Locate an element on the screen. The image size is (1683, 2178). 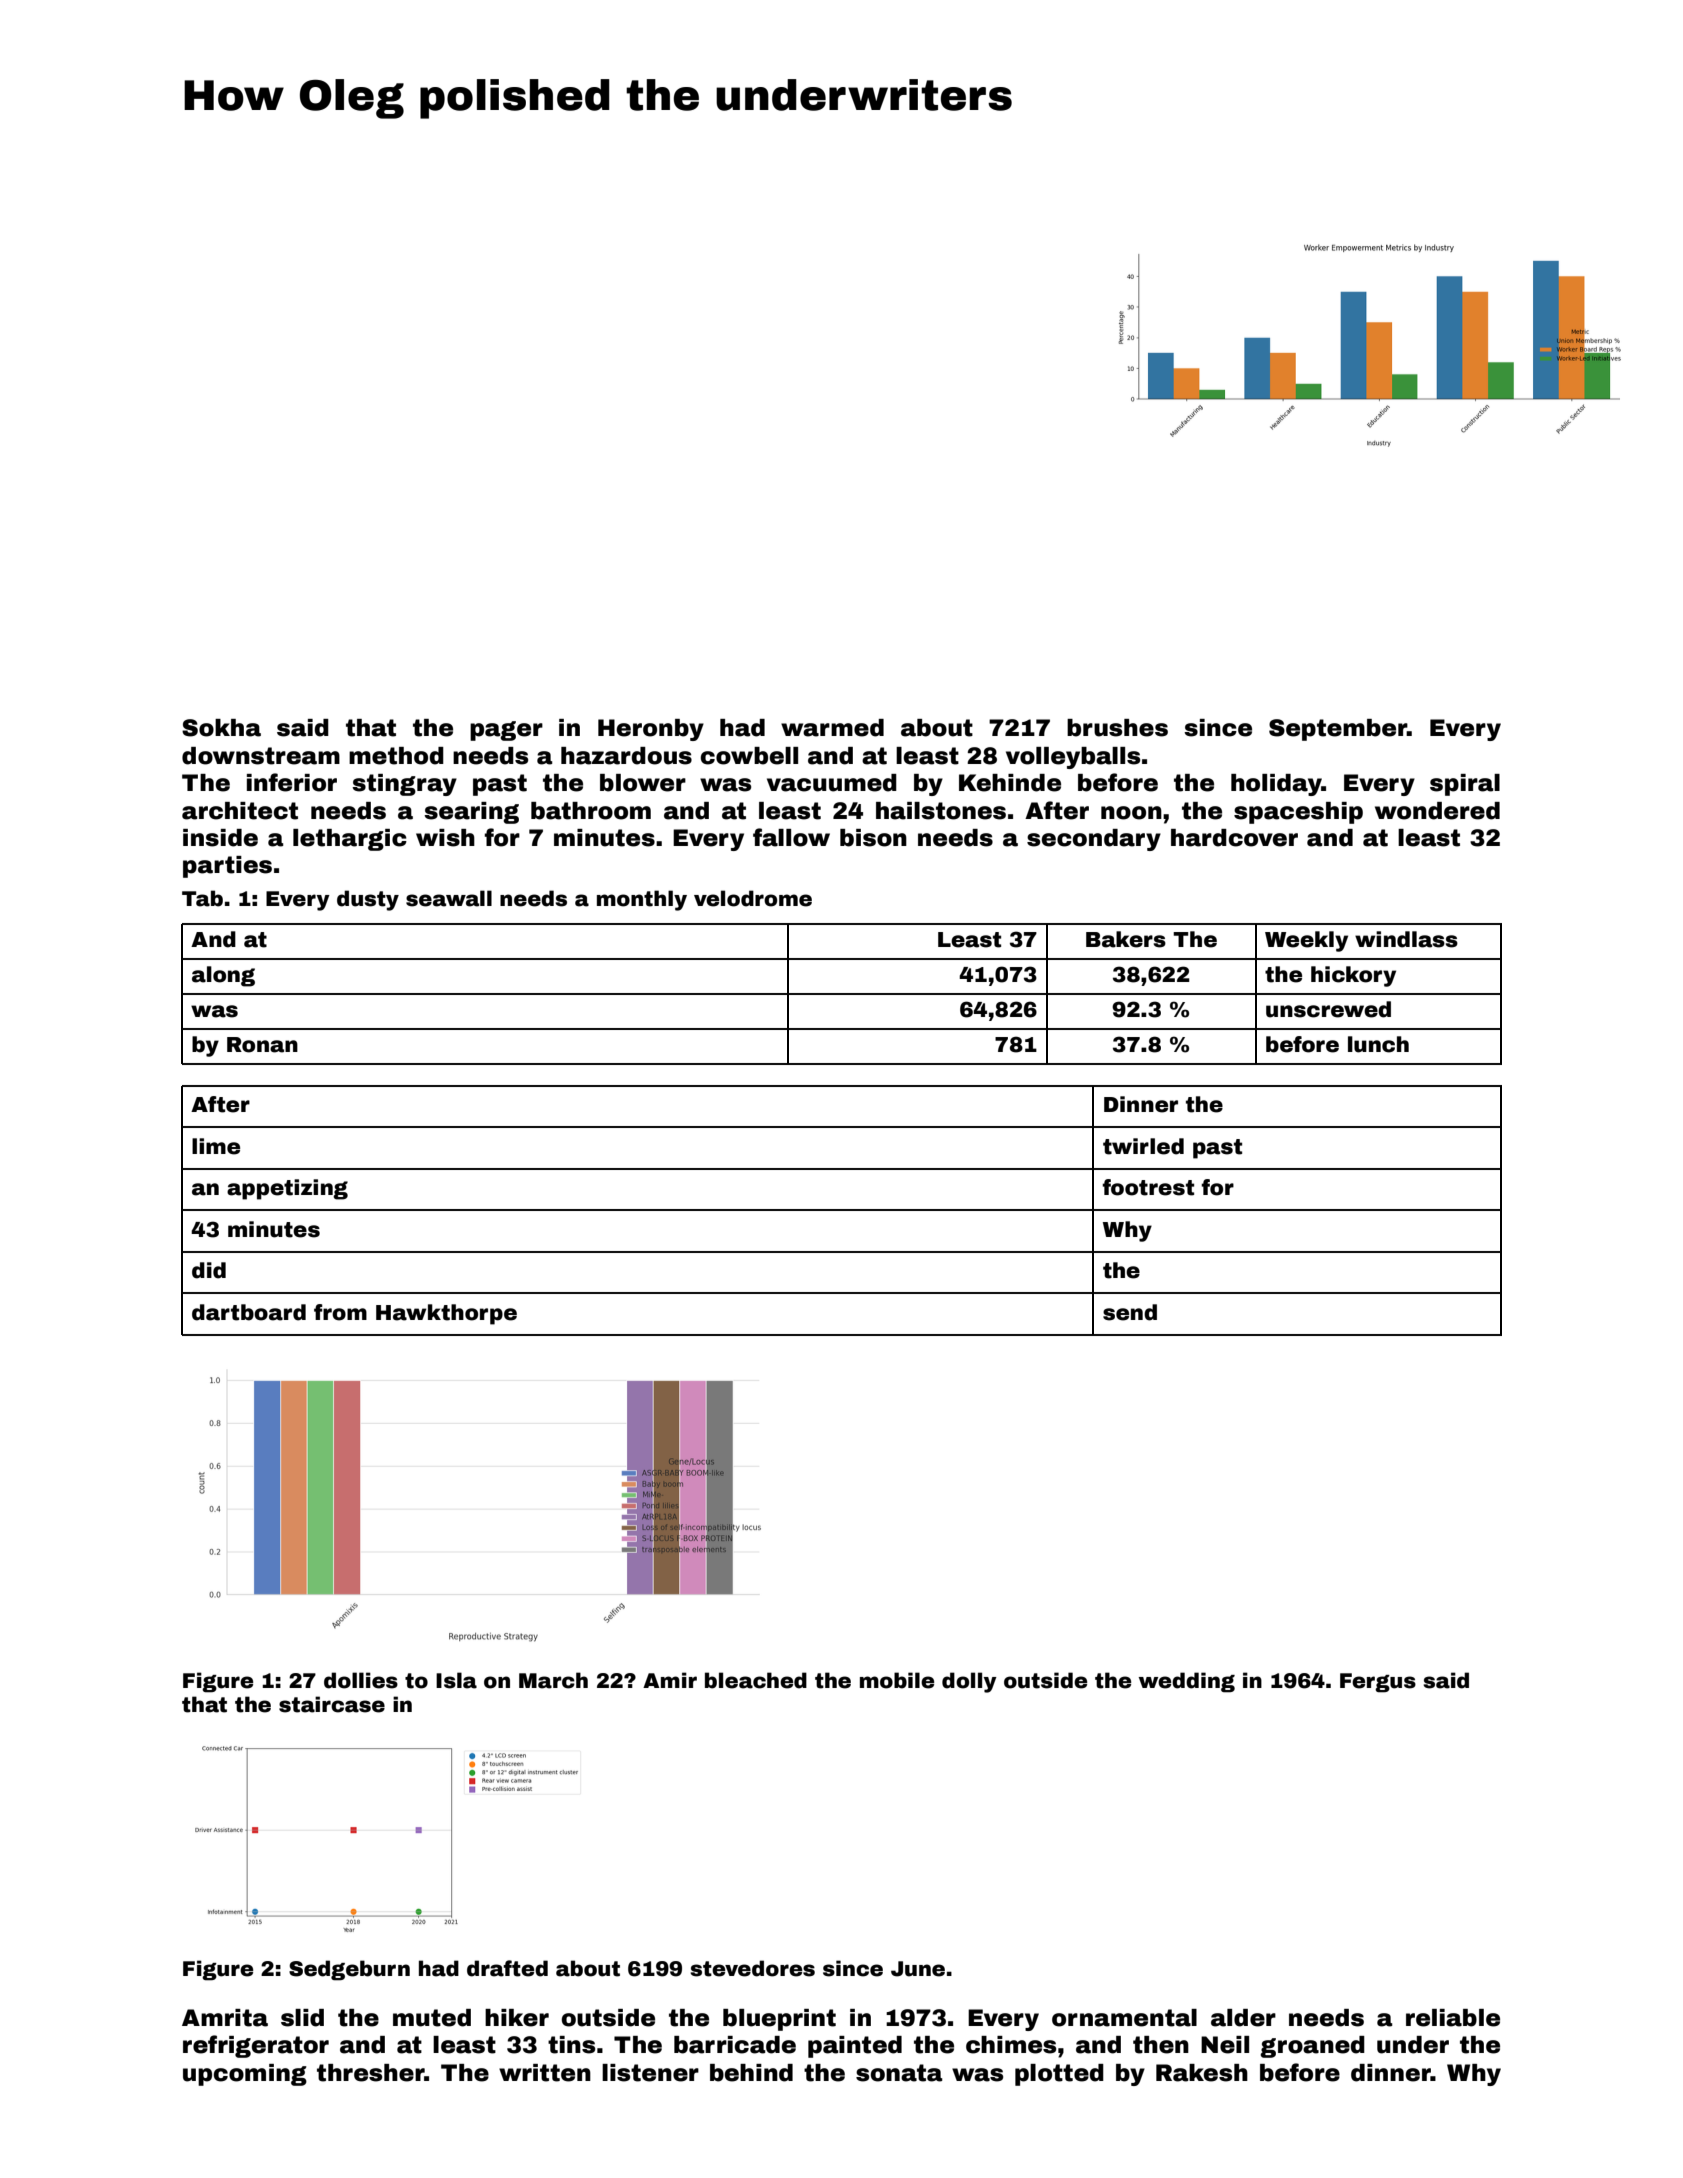
dolly is located at coordinates (969, 1682).
